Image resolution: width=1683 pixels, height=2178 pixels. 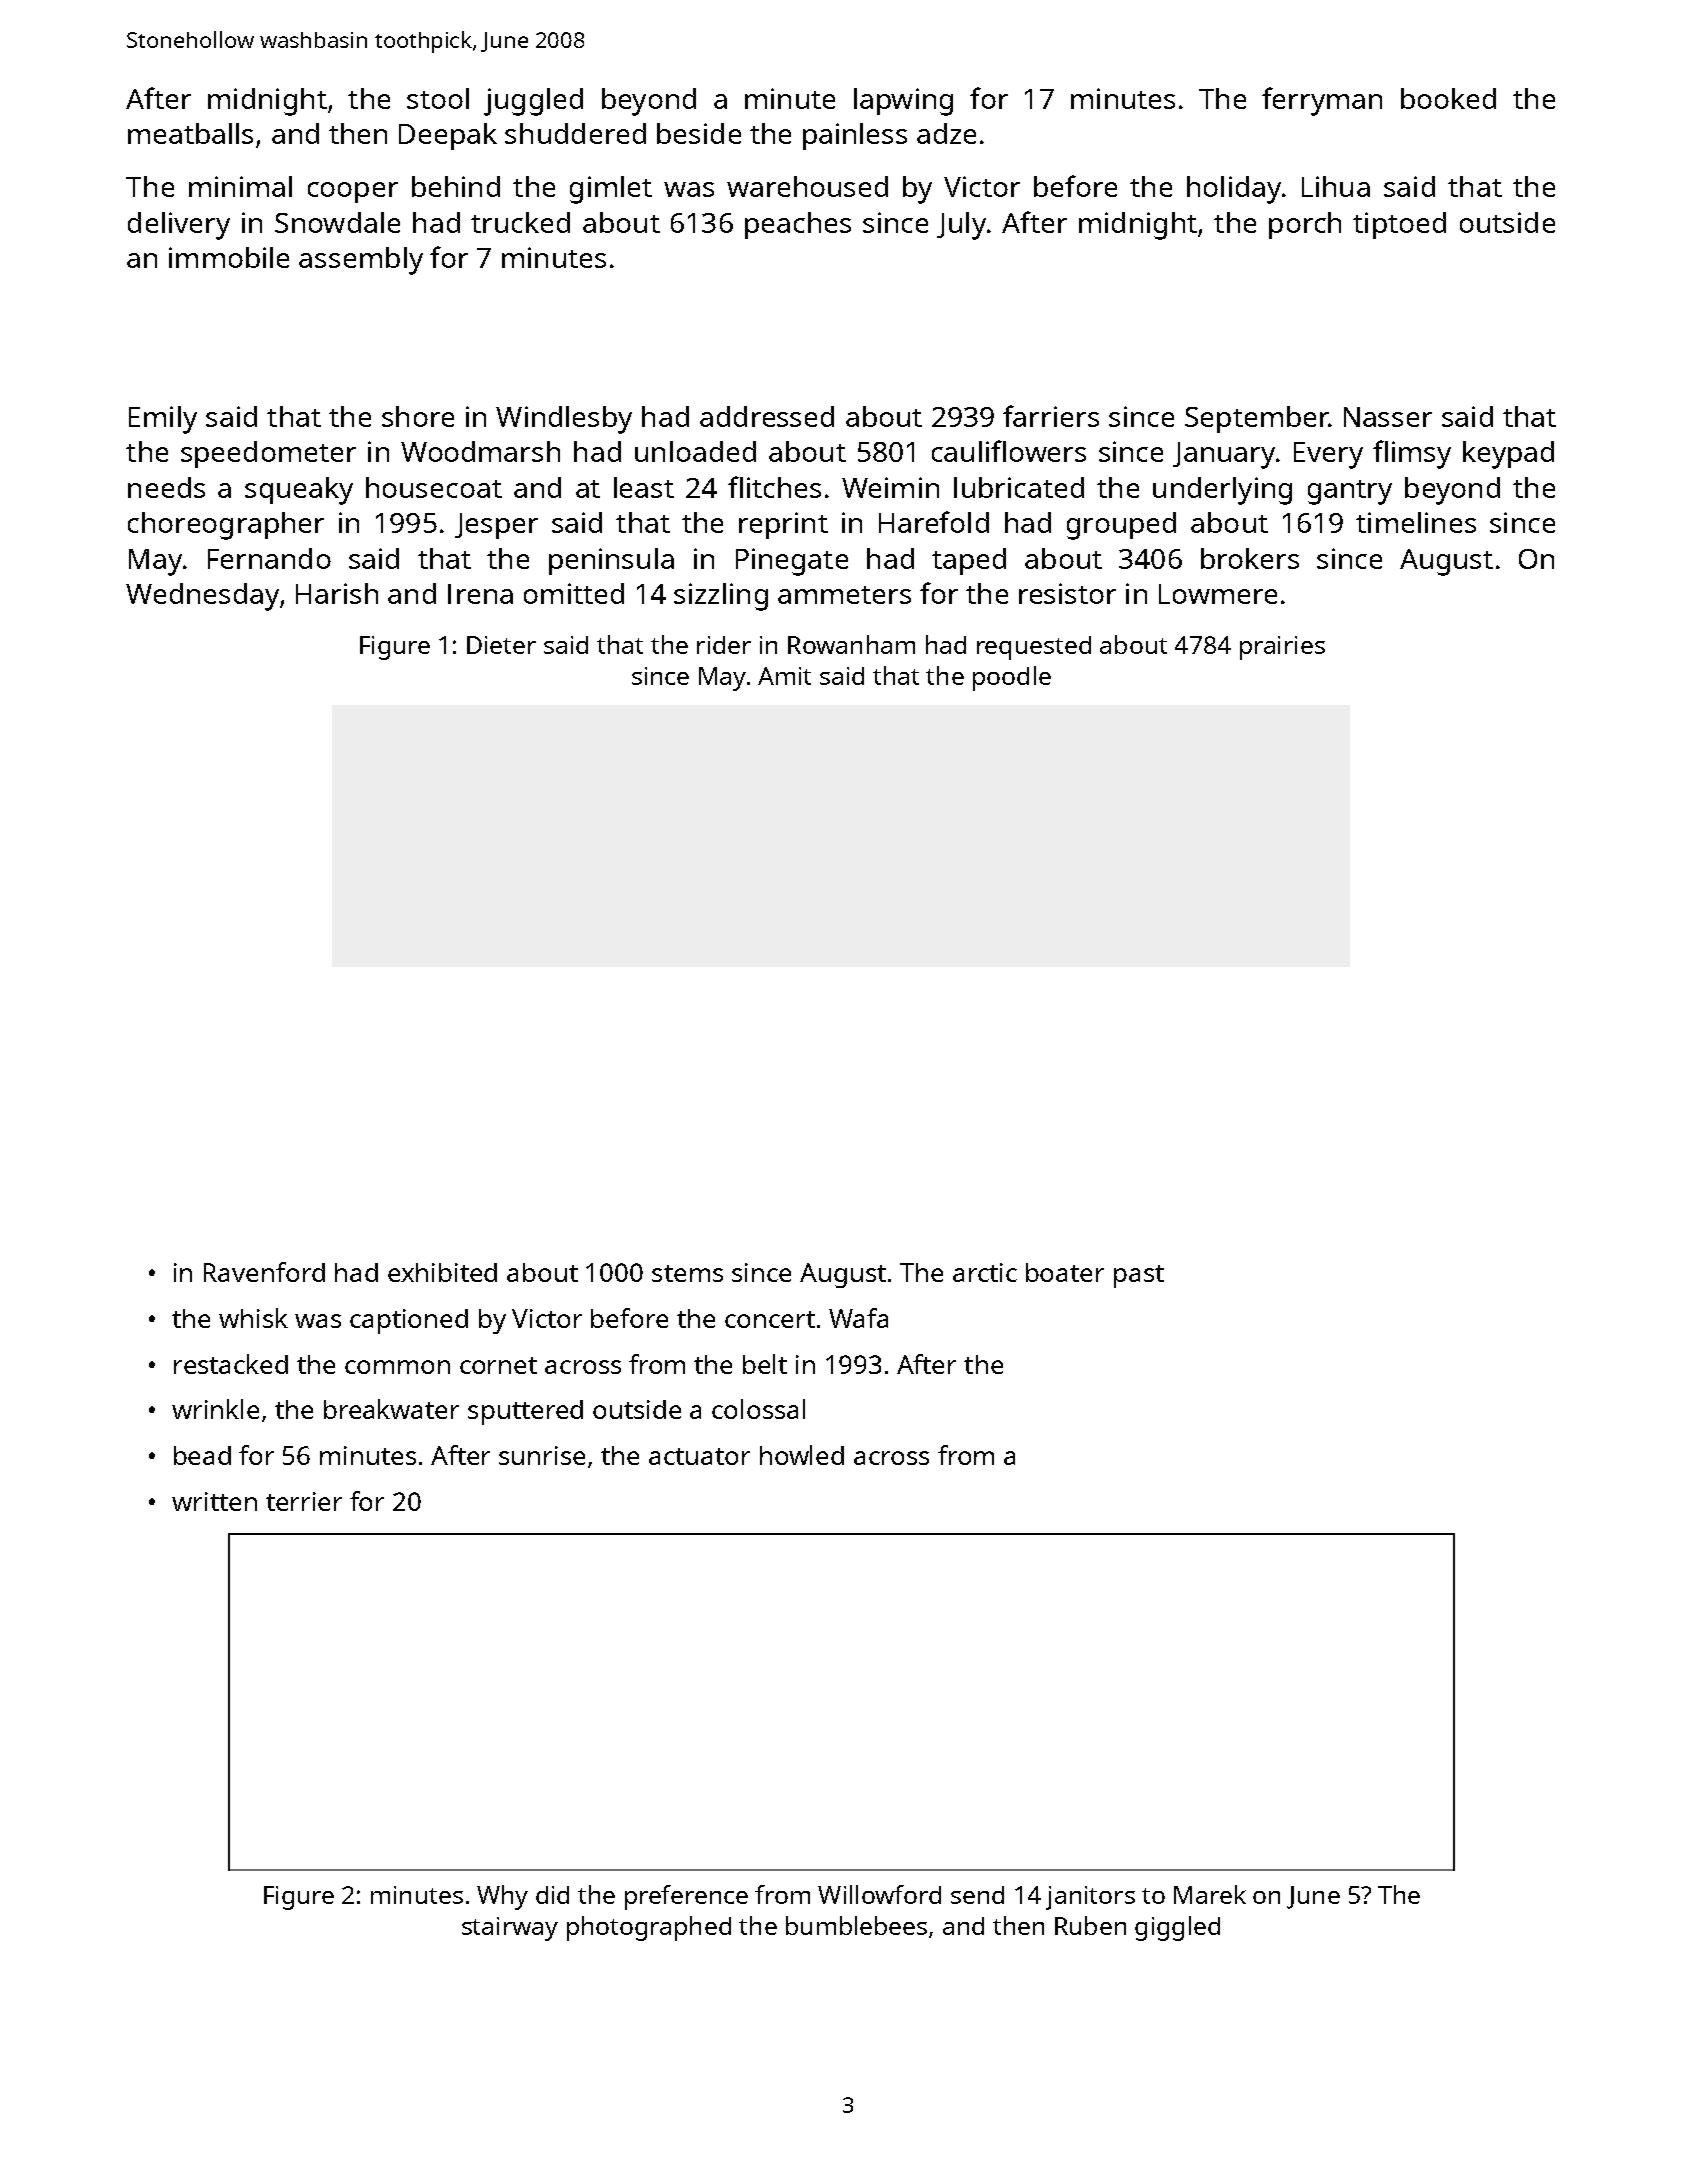 I want to click on Ravenford, so click(x=264, y=1272).
